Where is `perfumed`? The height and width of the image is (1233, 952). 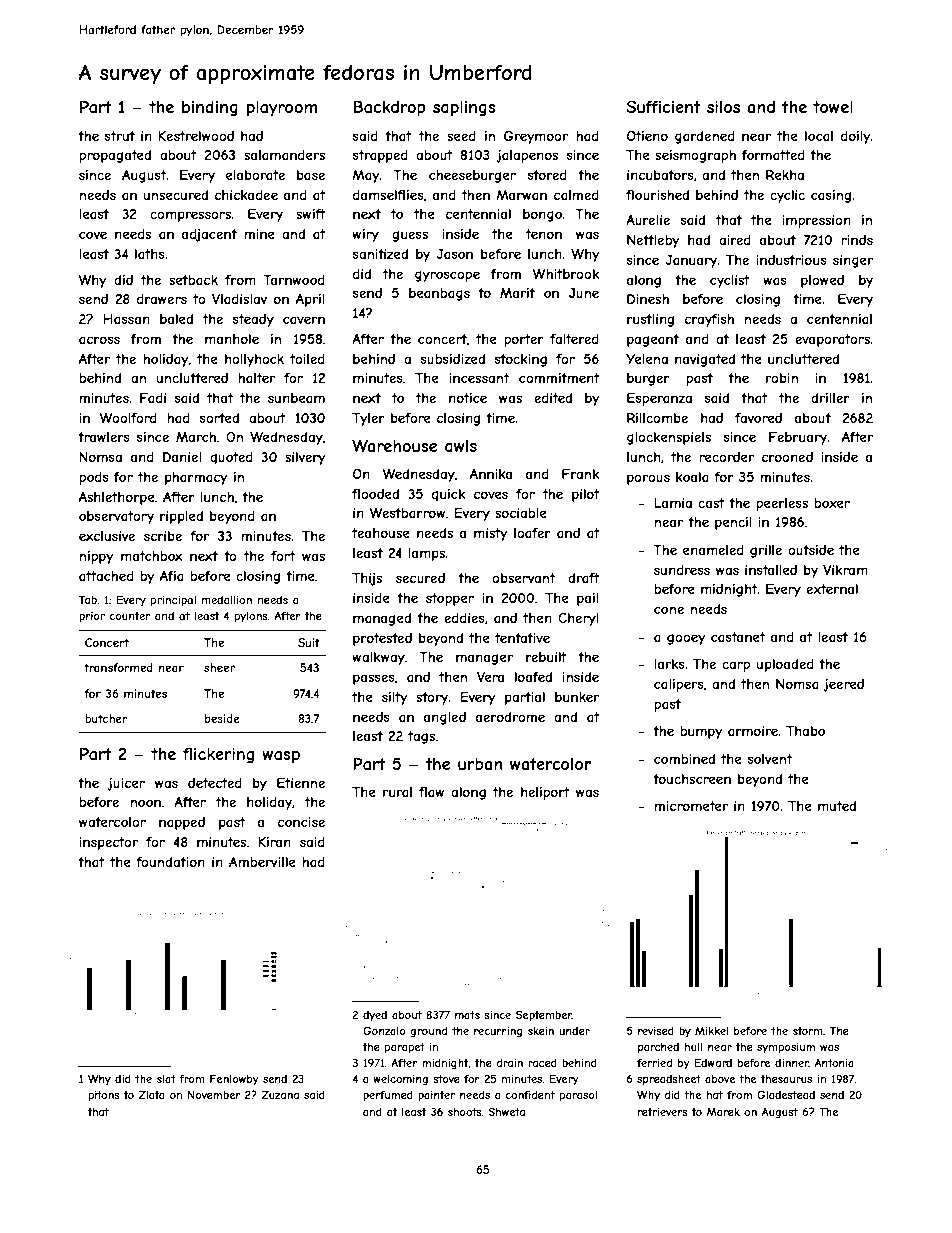 perfumed is located at coordinates (388, 1095).
